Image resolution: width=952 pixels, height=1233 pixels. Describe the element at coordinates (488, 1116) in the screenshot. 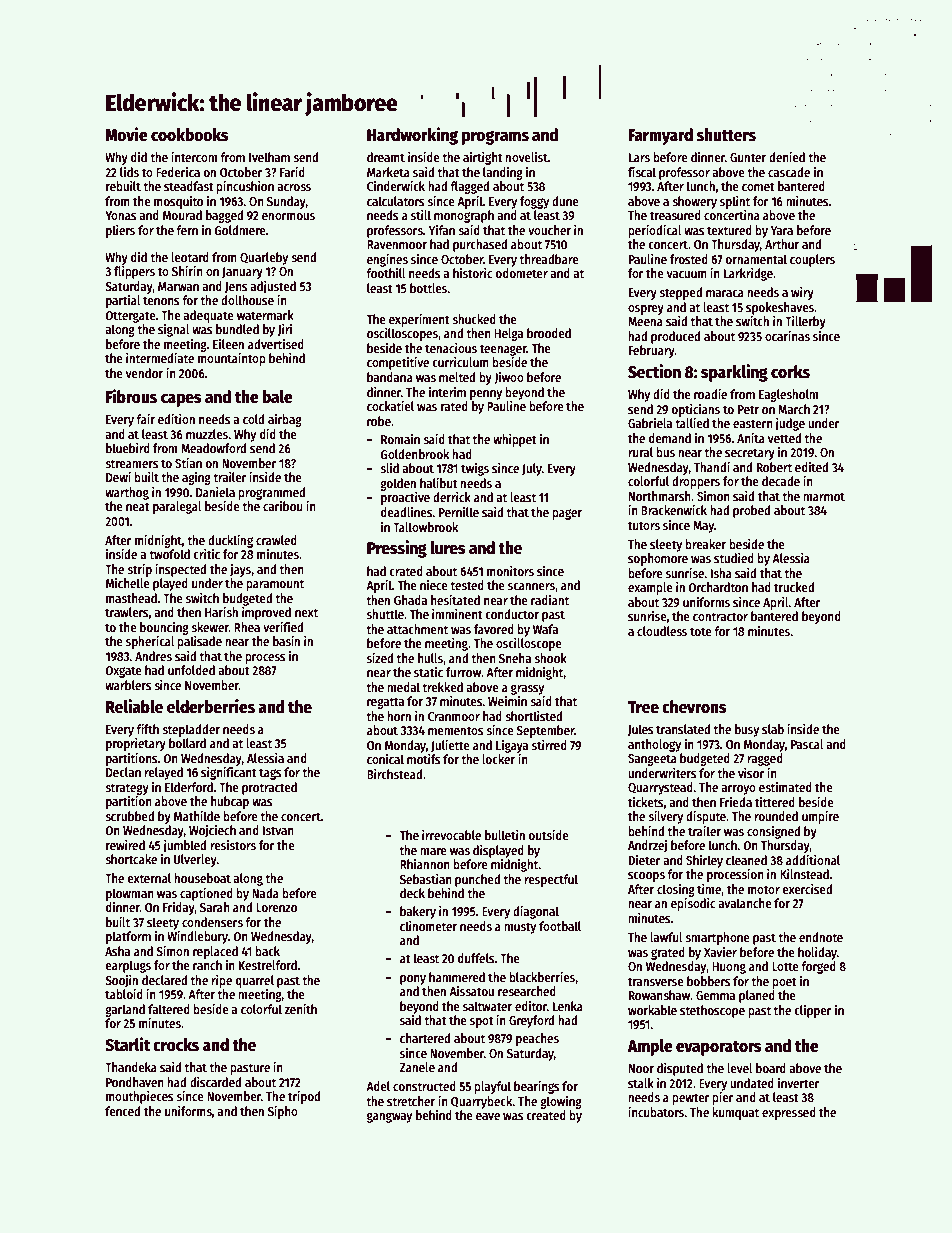

I see `eave` at that location.
